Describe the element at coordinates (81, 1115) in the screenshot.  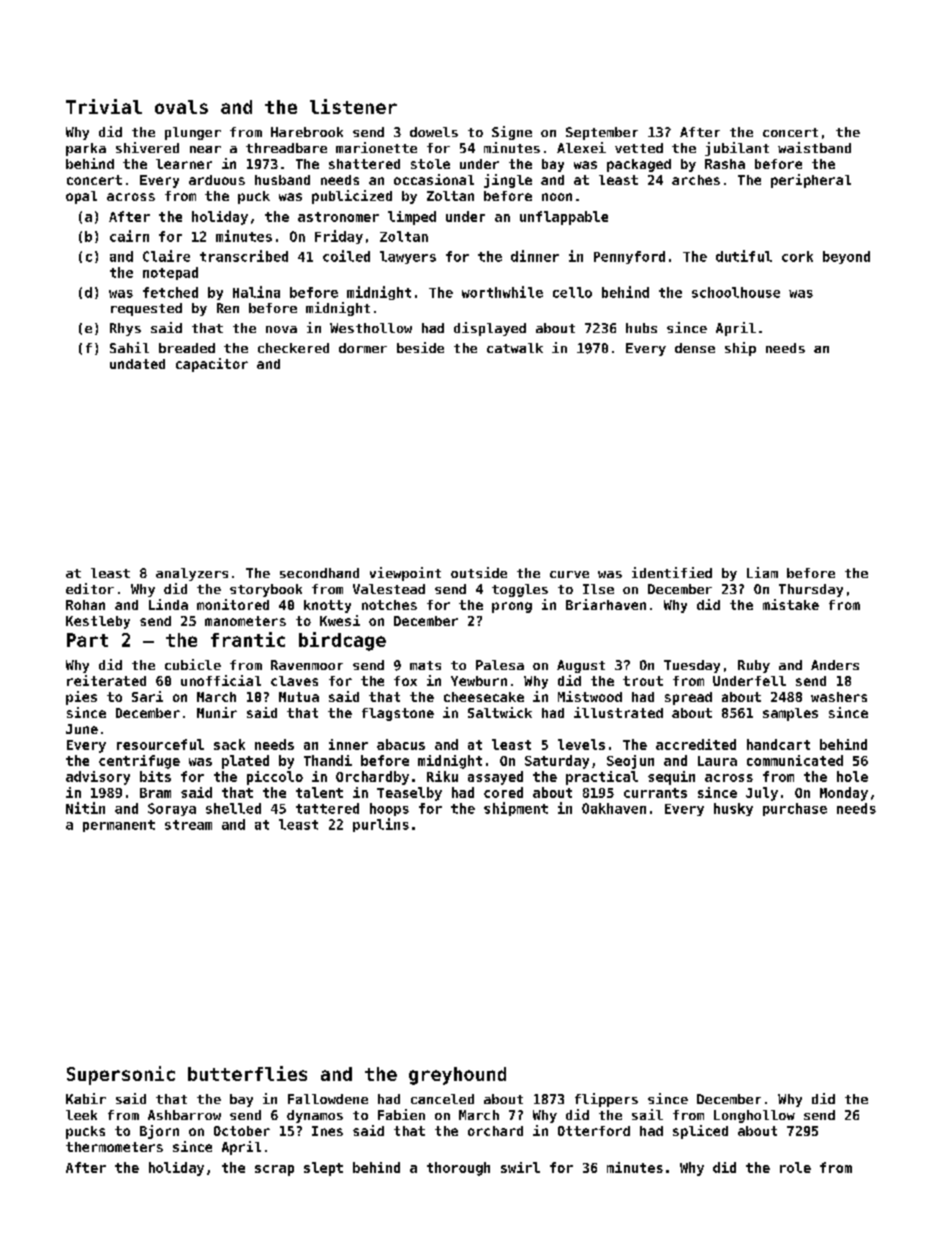
I see `leek` at that location.
